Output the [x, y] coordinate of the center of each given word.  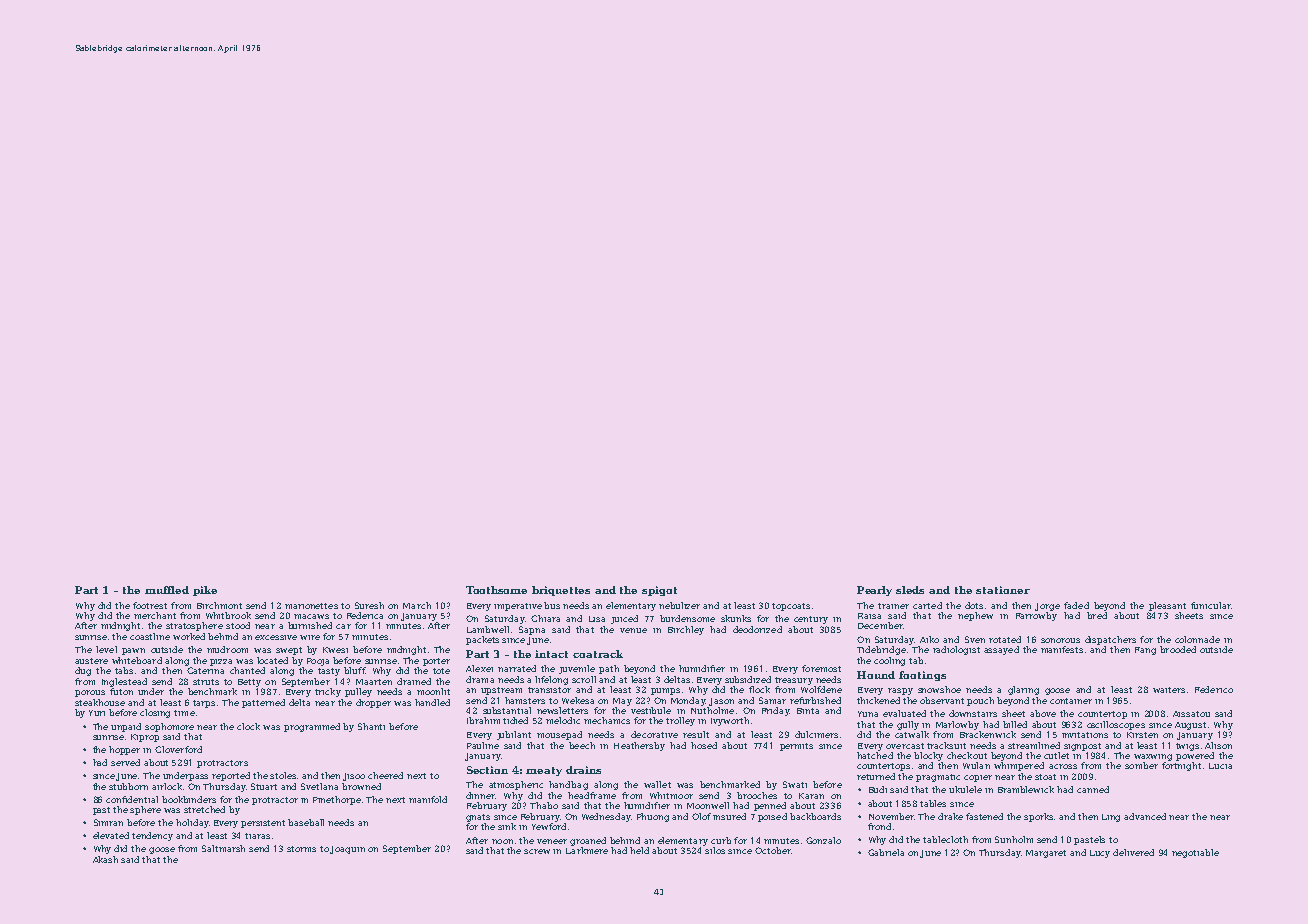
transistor [549, 690]
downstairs [973, 713]
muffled [167, 590]
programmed [312, 727]
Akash [105, 859]
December [880, 625]
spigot [659, 591]
